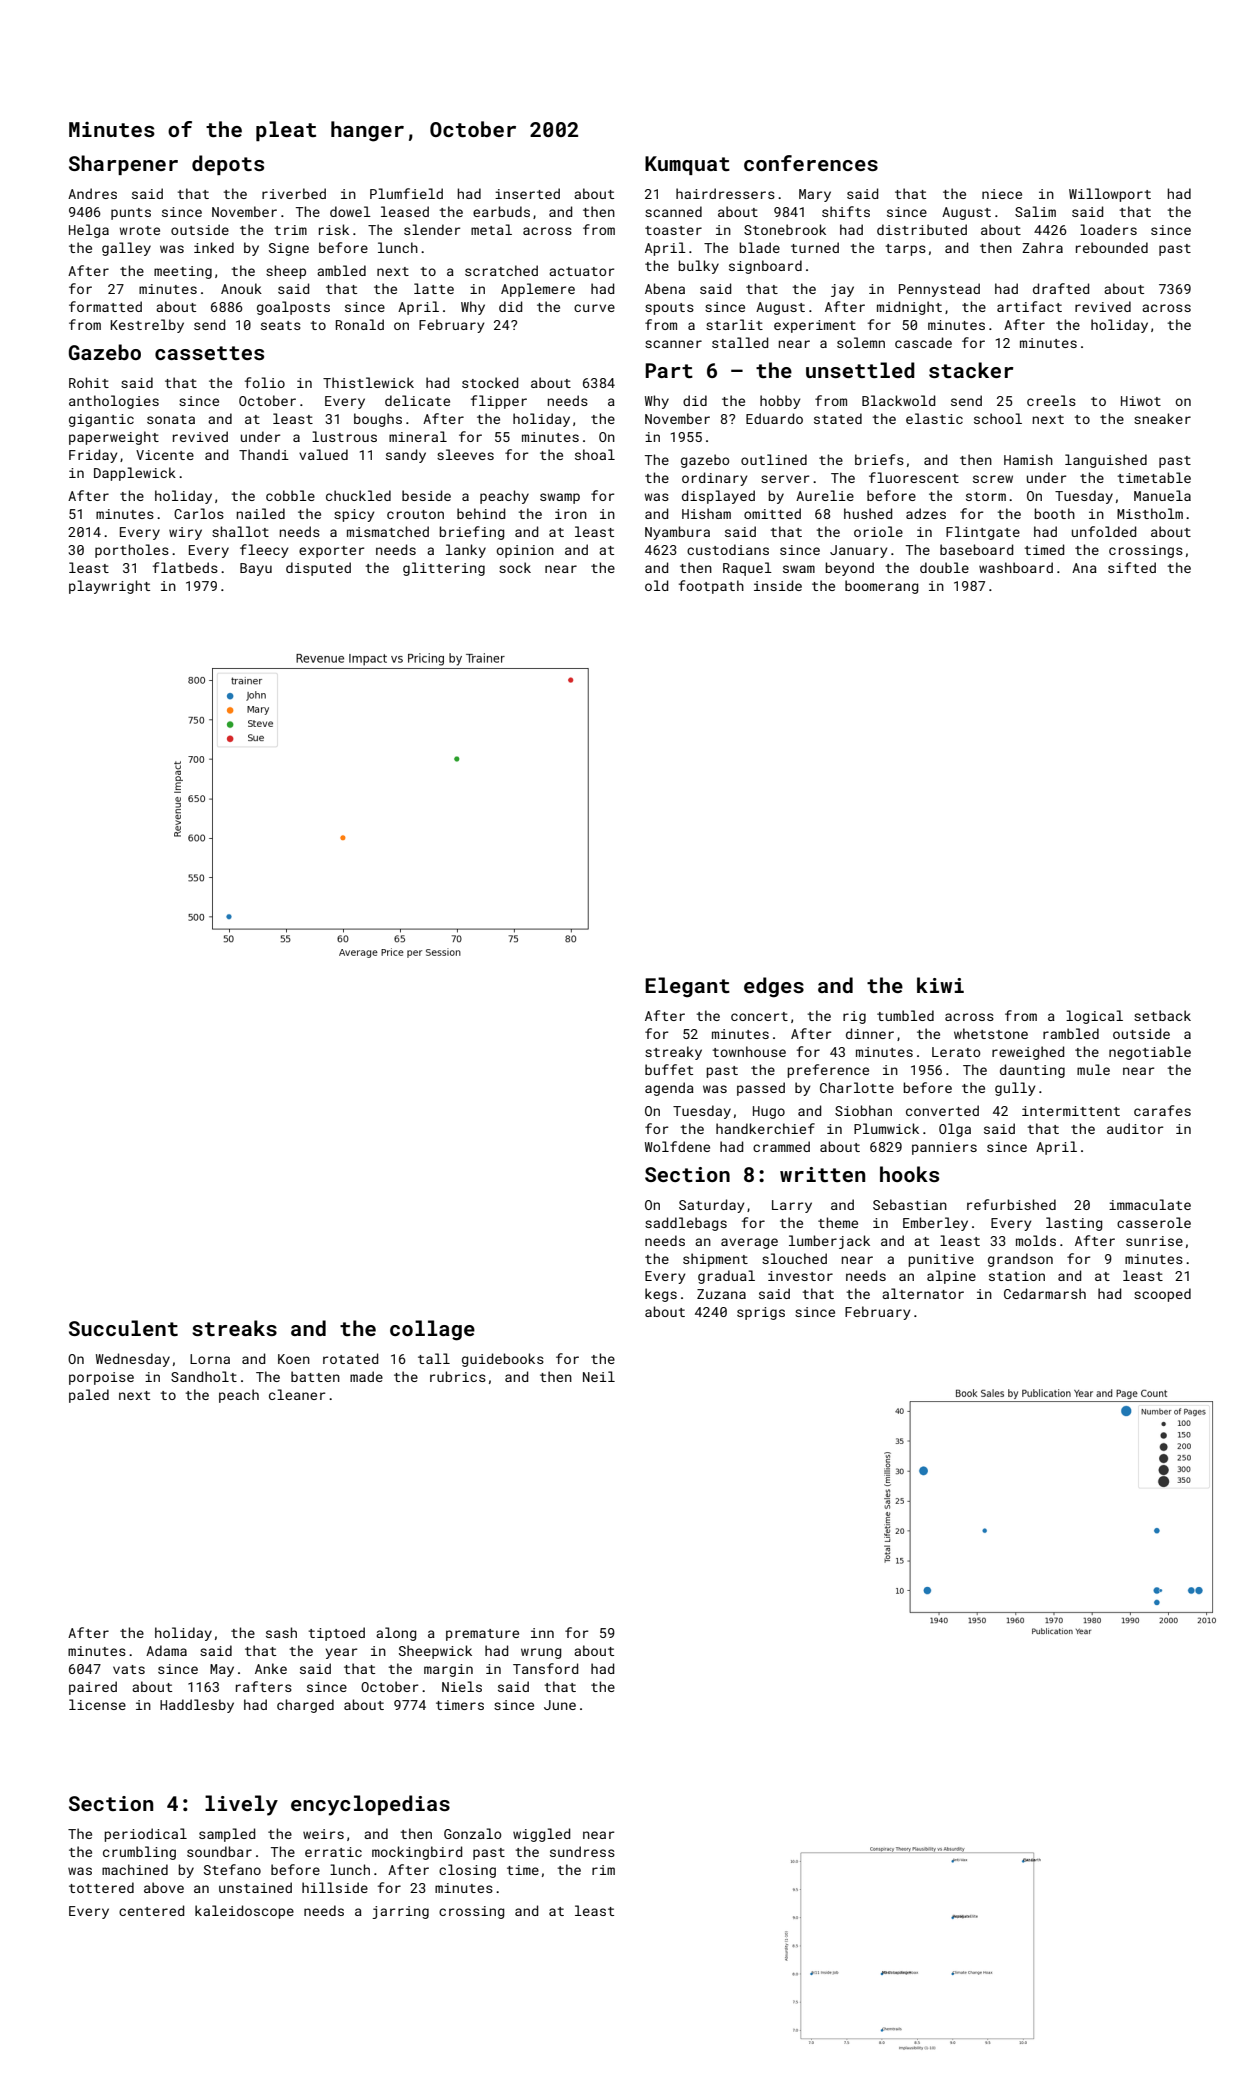 This screenshot has width=1260, height=2076. Describe the element at coordinates (1110, 195) in the screenshot. I see `Willowport` at that location.
